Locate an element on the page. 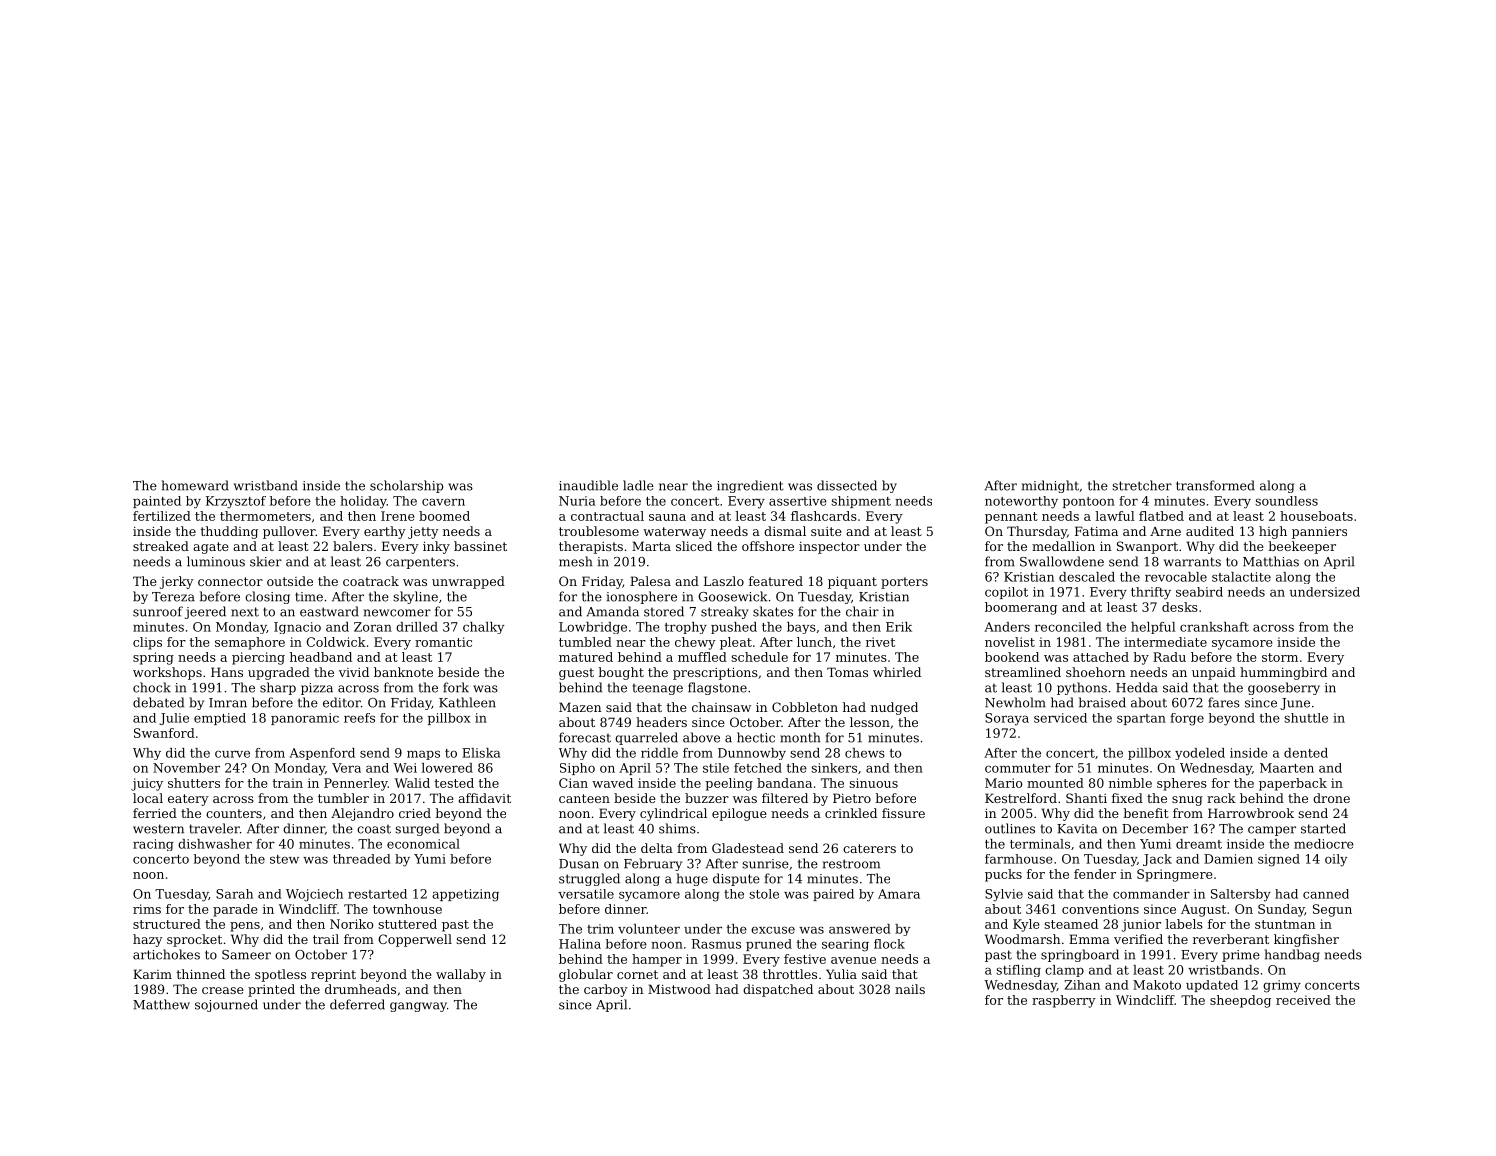  transformed is located at coordinates (1215, 485).
